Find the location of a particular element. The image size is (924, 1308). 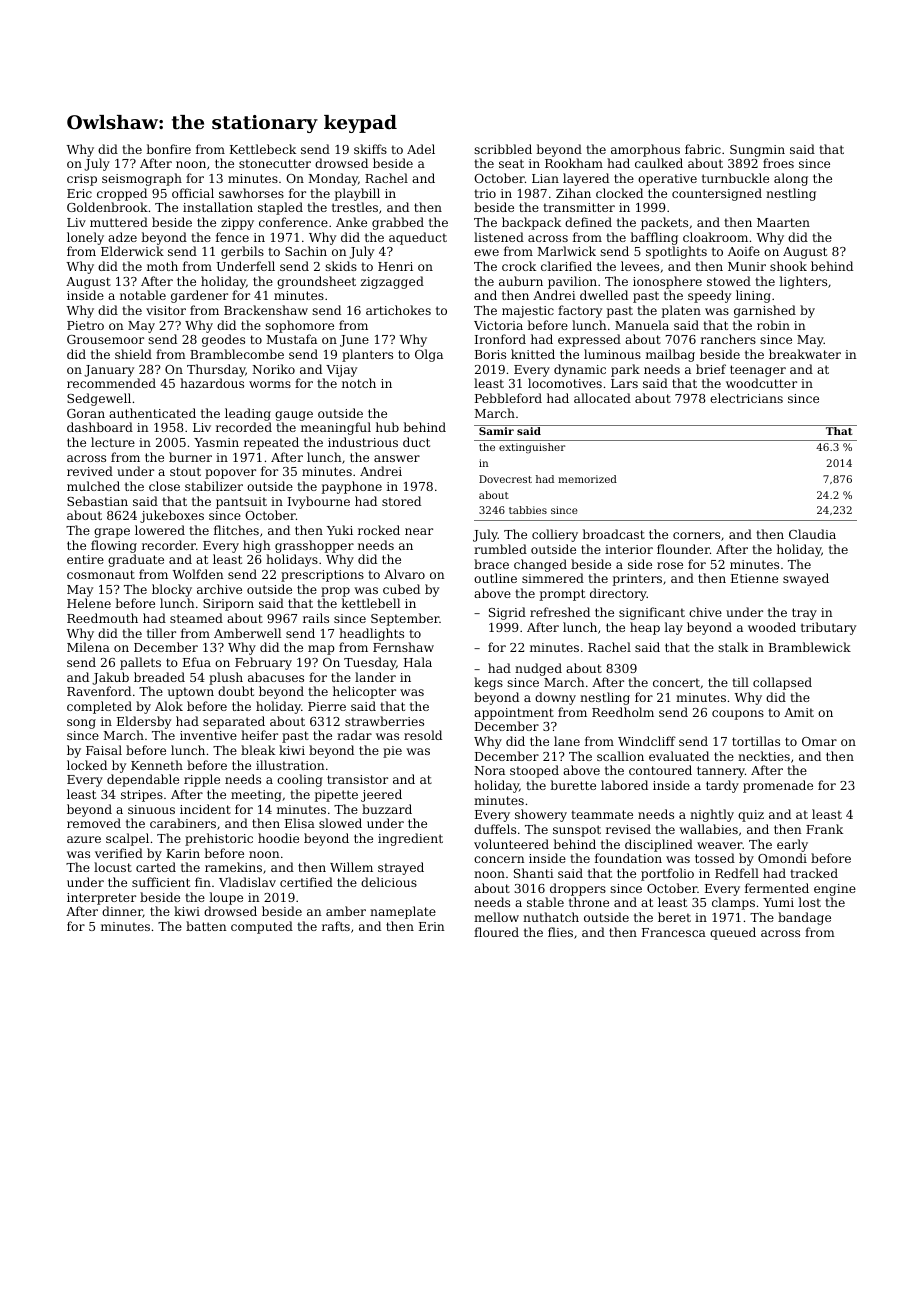

Reedmouth is located at coordinates (102, 618).
